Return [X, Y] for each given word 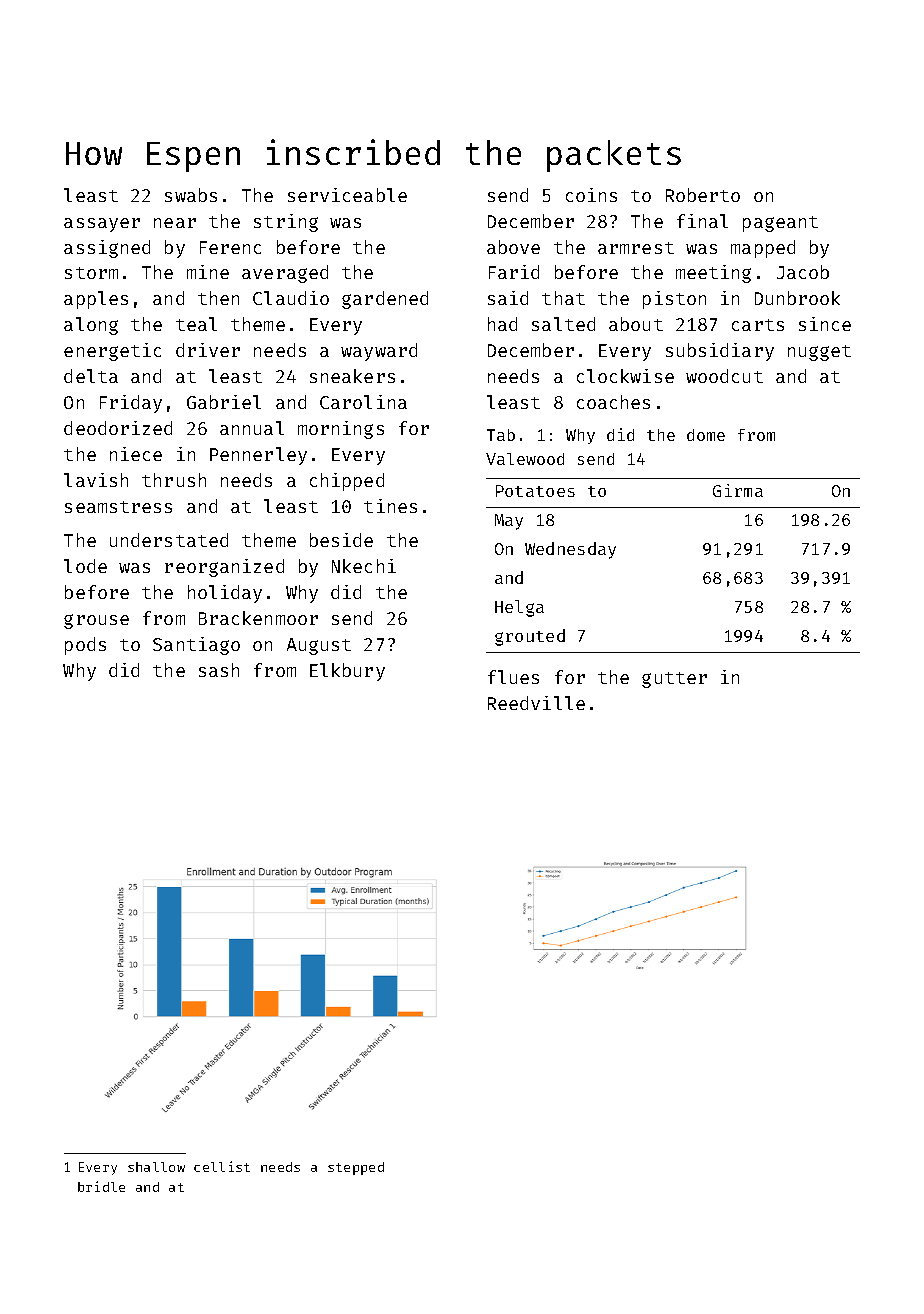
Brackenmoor [258, 618]
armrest [636, 248]
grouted [530, 637]
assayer [102, 225]
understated [169, 540]
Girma [738, 490]
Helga [519, 608]
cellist [222, 1166]
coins [591, 195]
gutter [674, 680]
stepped [356, 1168]
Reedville [536, 703]
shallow [156, 1167]
